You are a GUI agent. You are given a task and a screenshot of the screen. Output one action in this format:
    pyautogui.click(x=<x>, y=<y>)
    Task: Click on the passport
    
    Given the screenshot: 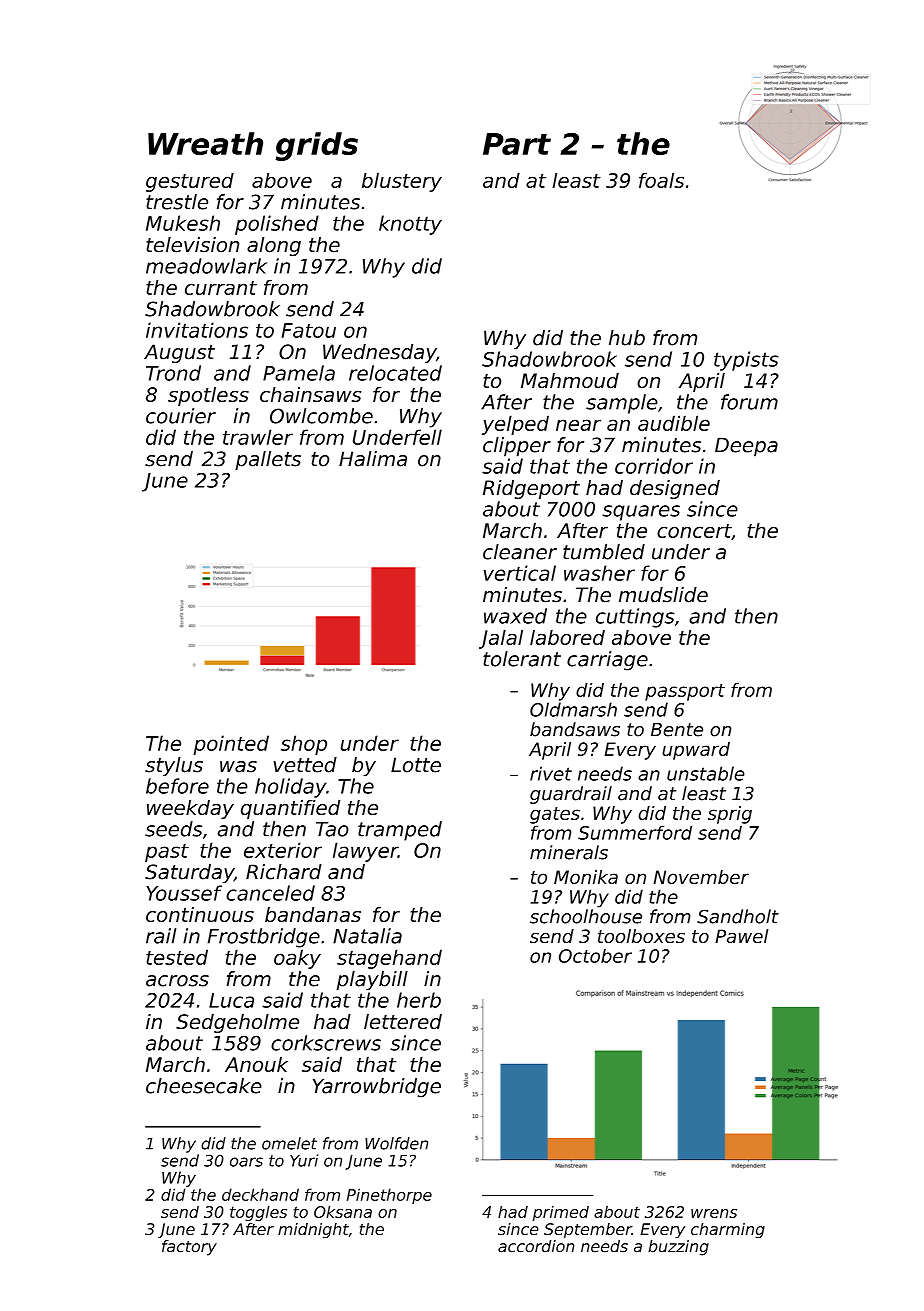 What is the action you would take?
    pyautogui.click(x=685, y=692)
